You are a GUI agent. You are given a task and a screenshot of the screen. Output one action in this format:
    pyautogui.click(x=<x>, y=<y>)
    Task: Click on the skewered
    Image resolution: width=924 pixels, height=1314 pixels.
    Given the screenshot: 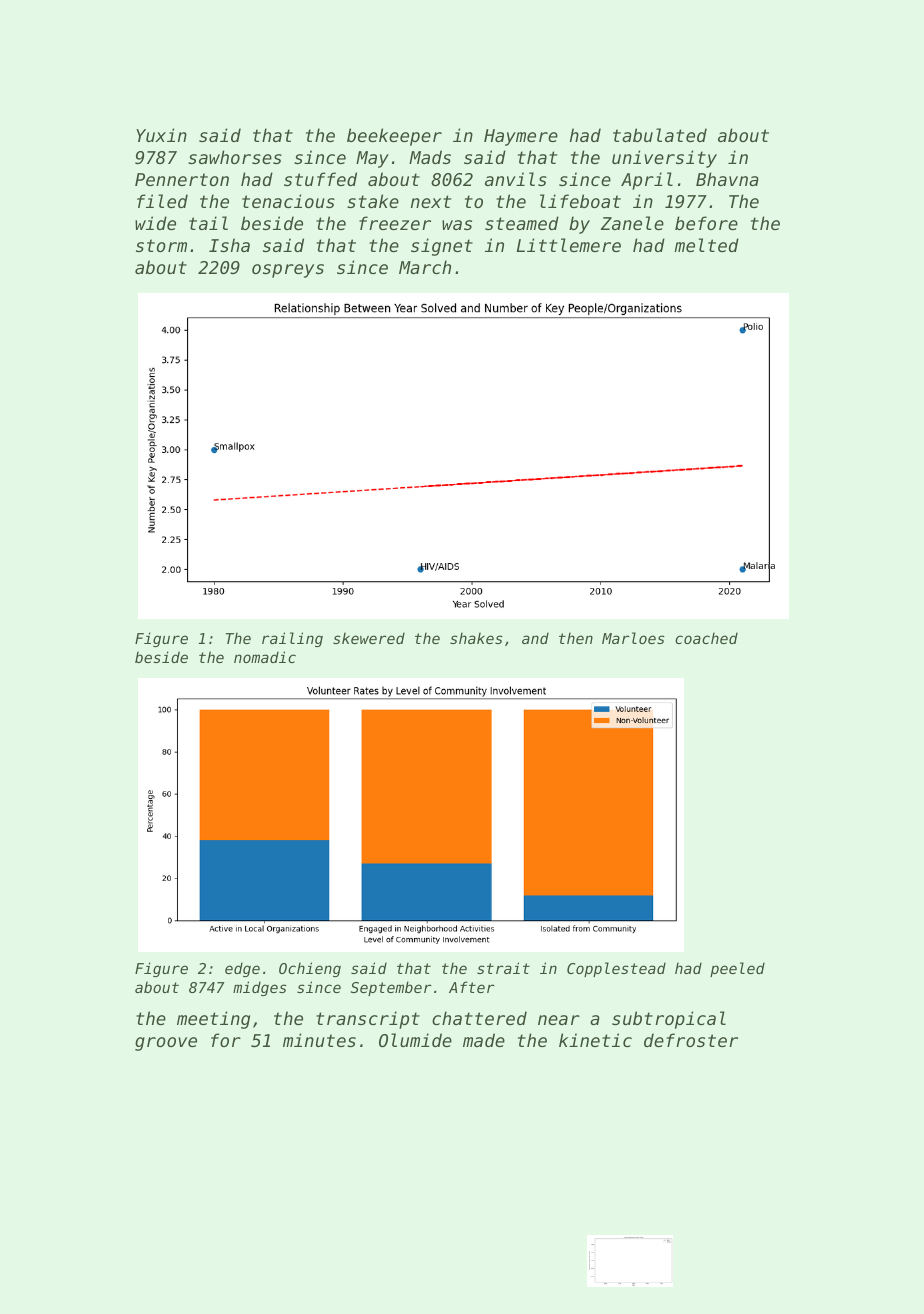 What is the action you would take?
    pyautogui.click(x=369, y=638)
